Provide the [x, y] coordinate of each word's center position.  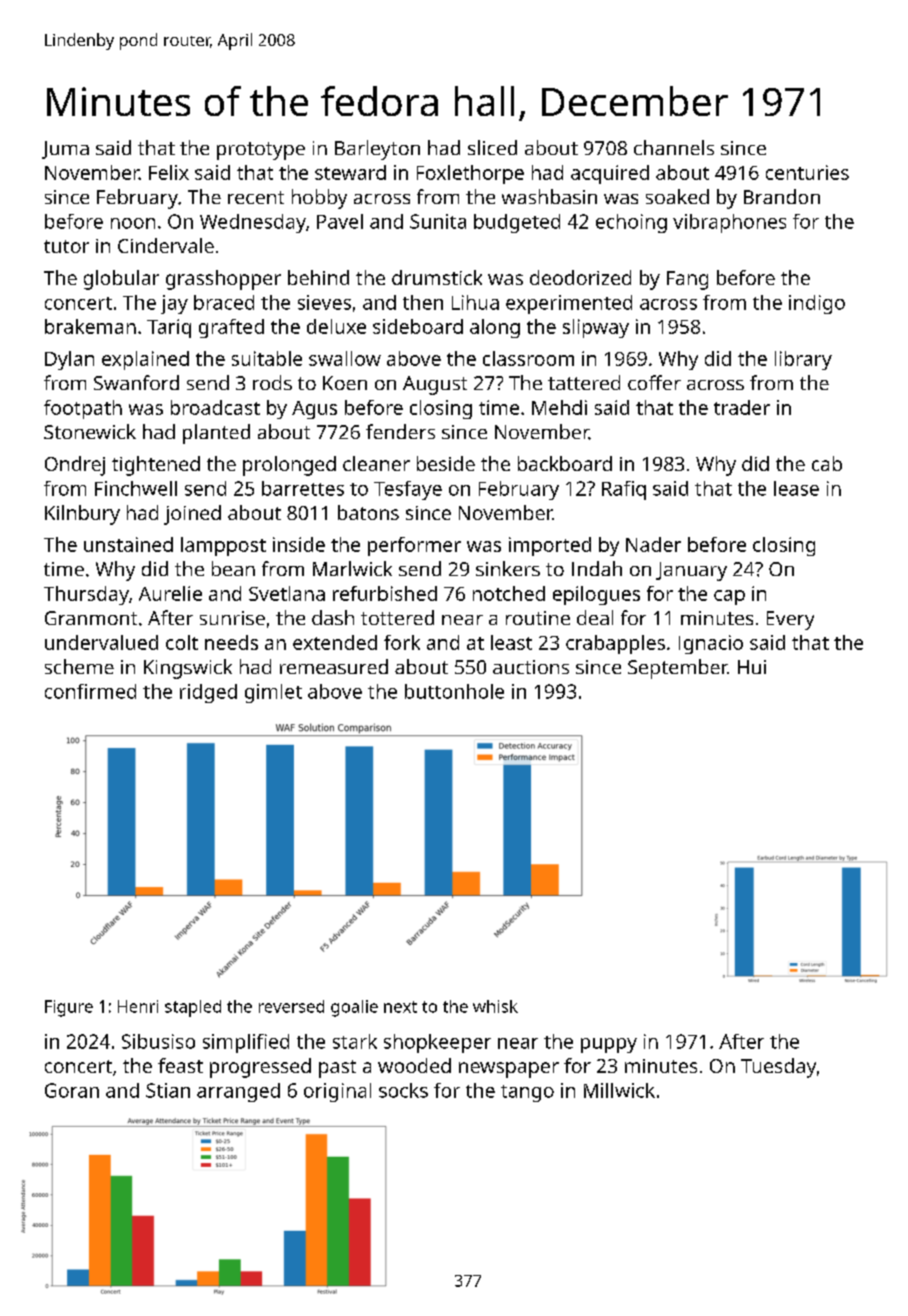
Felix [169, 172]
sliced [492, 147]
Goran [72, 1090]
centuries [807, 172]
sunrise [232, 618]
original [337, 1092]
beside [446, 463]
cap [729, 597]
